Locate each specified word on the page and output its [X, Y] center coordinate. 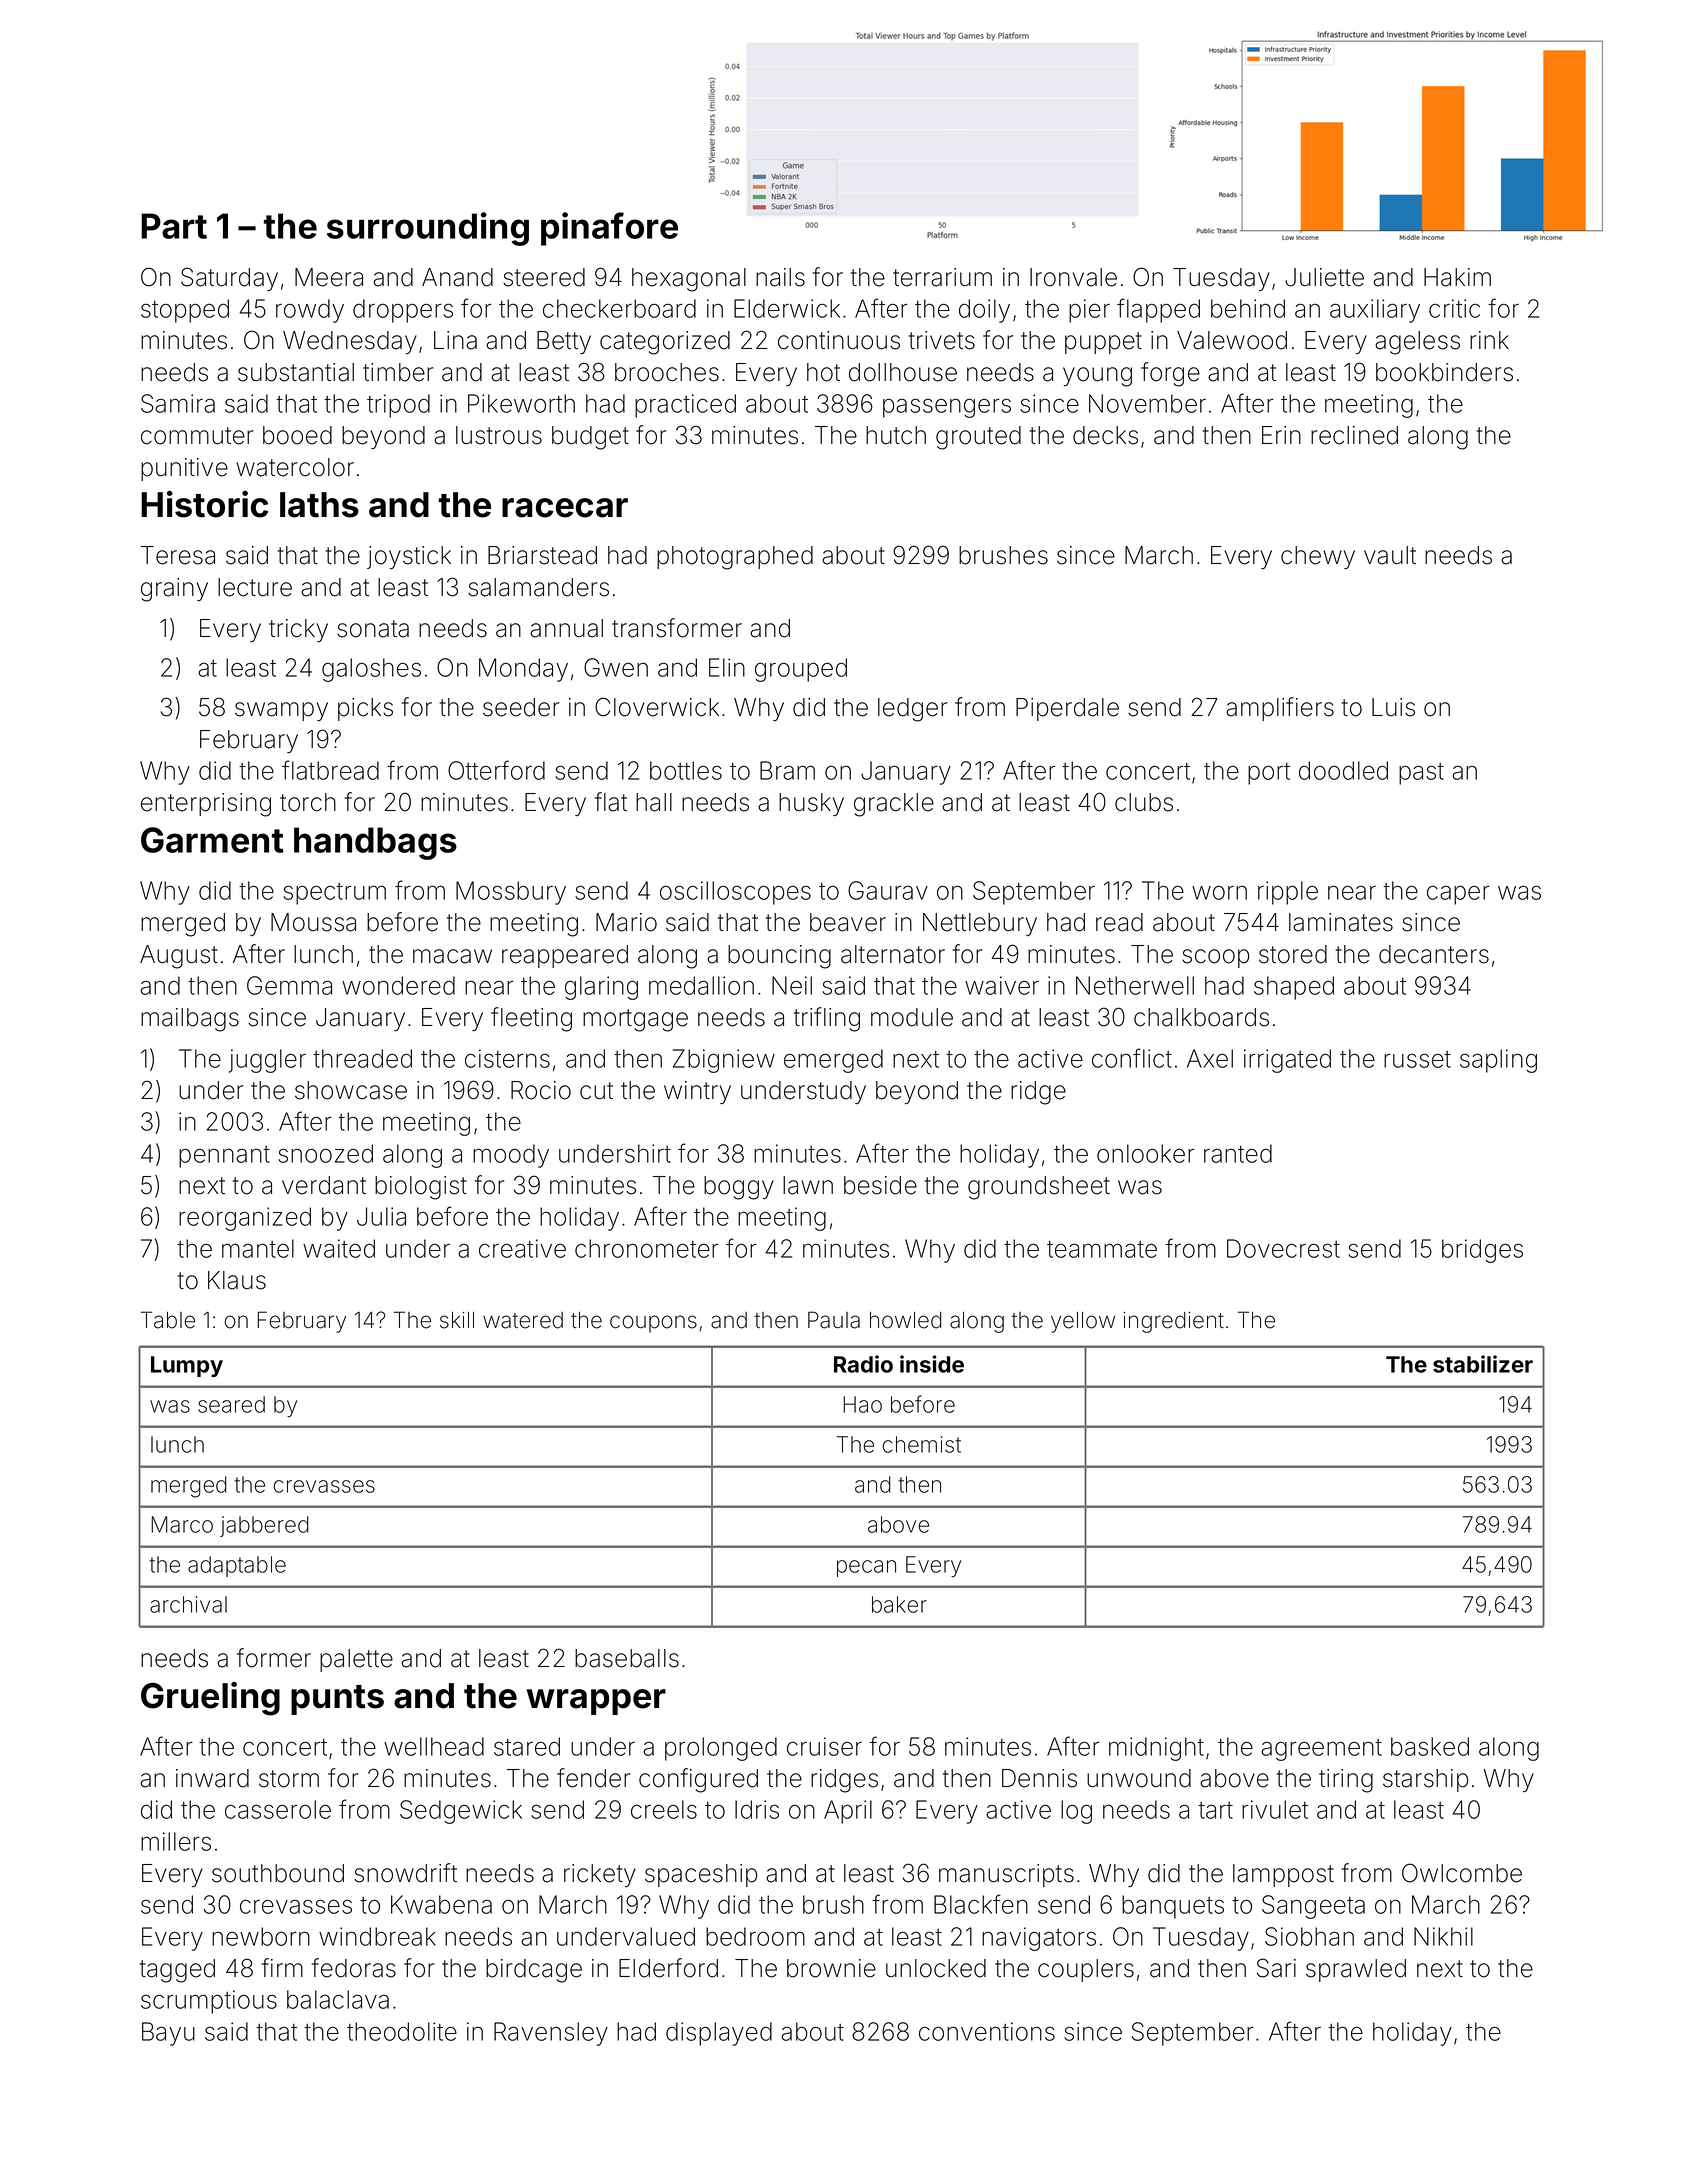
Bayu [168, 2034]
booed [297, 435]
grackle [894, 805]
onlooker [1146, 1153]
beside [880, 1185]
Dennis [1039, 1778]
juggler [267, 1061]
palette [356, 1660]
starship [1425, 1780]
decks [1105, 435]
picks [365, 709]
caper [1458, 895]
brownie [831, 1968]
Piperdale [1067, 709]
